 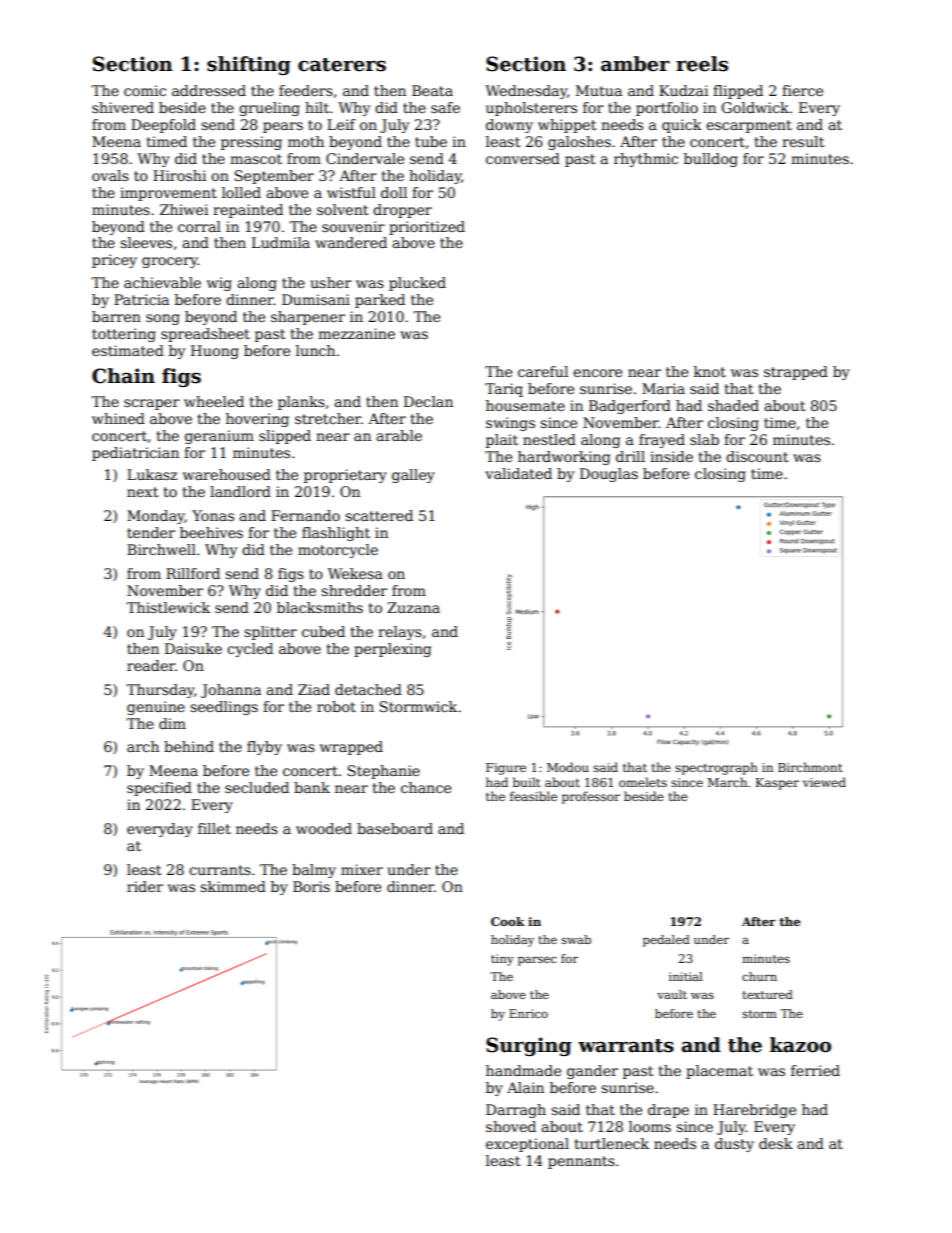 I want to click on amber, so click(x=635, y=64).
